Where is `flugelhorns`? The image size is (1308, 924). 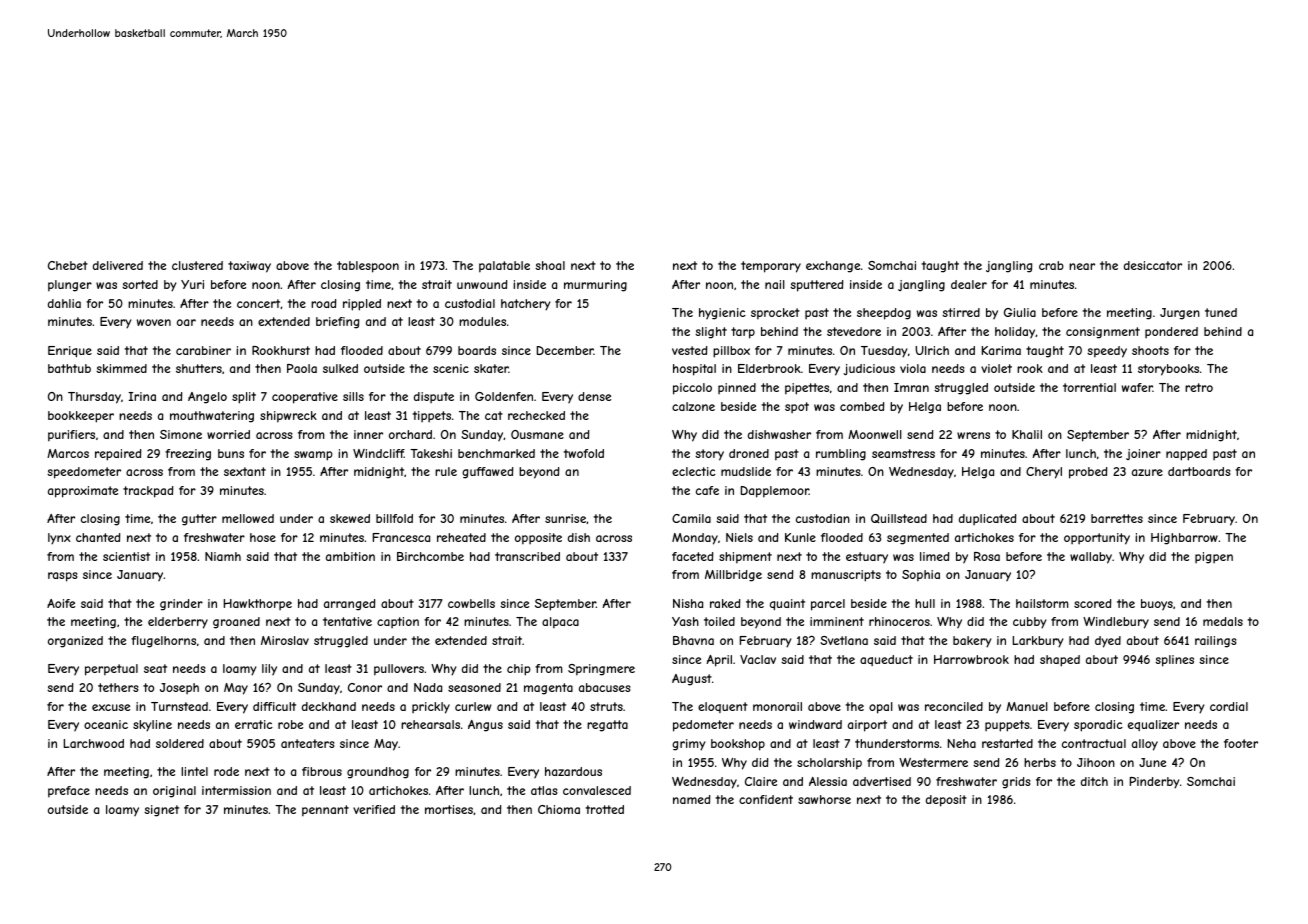 flugelhorns is located at coordinates (163, 642).
